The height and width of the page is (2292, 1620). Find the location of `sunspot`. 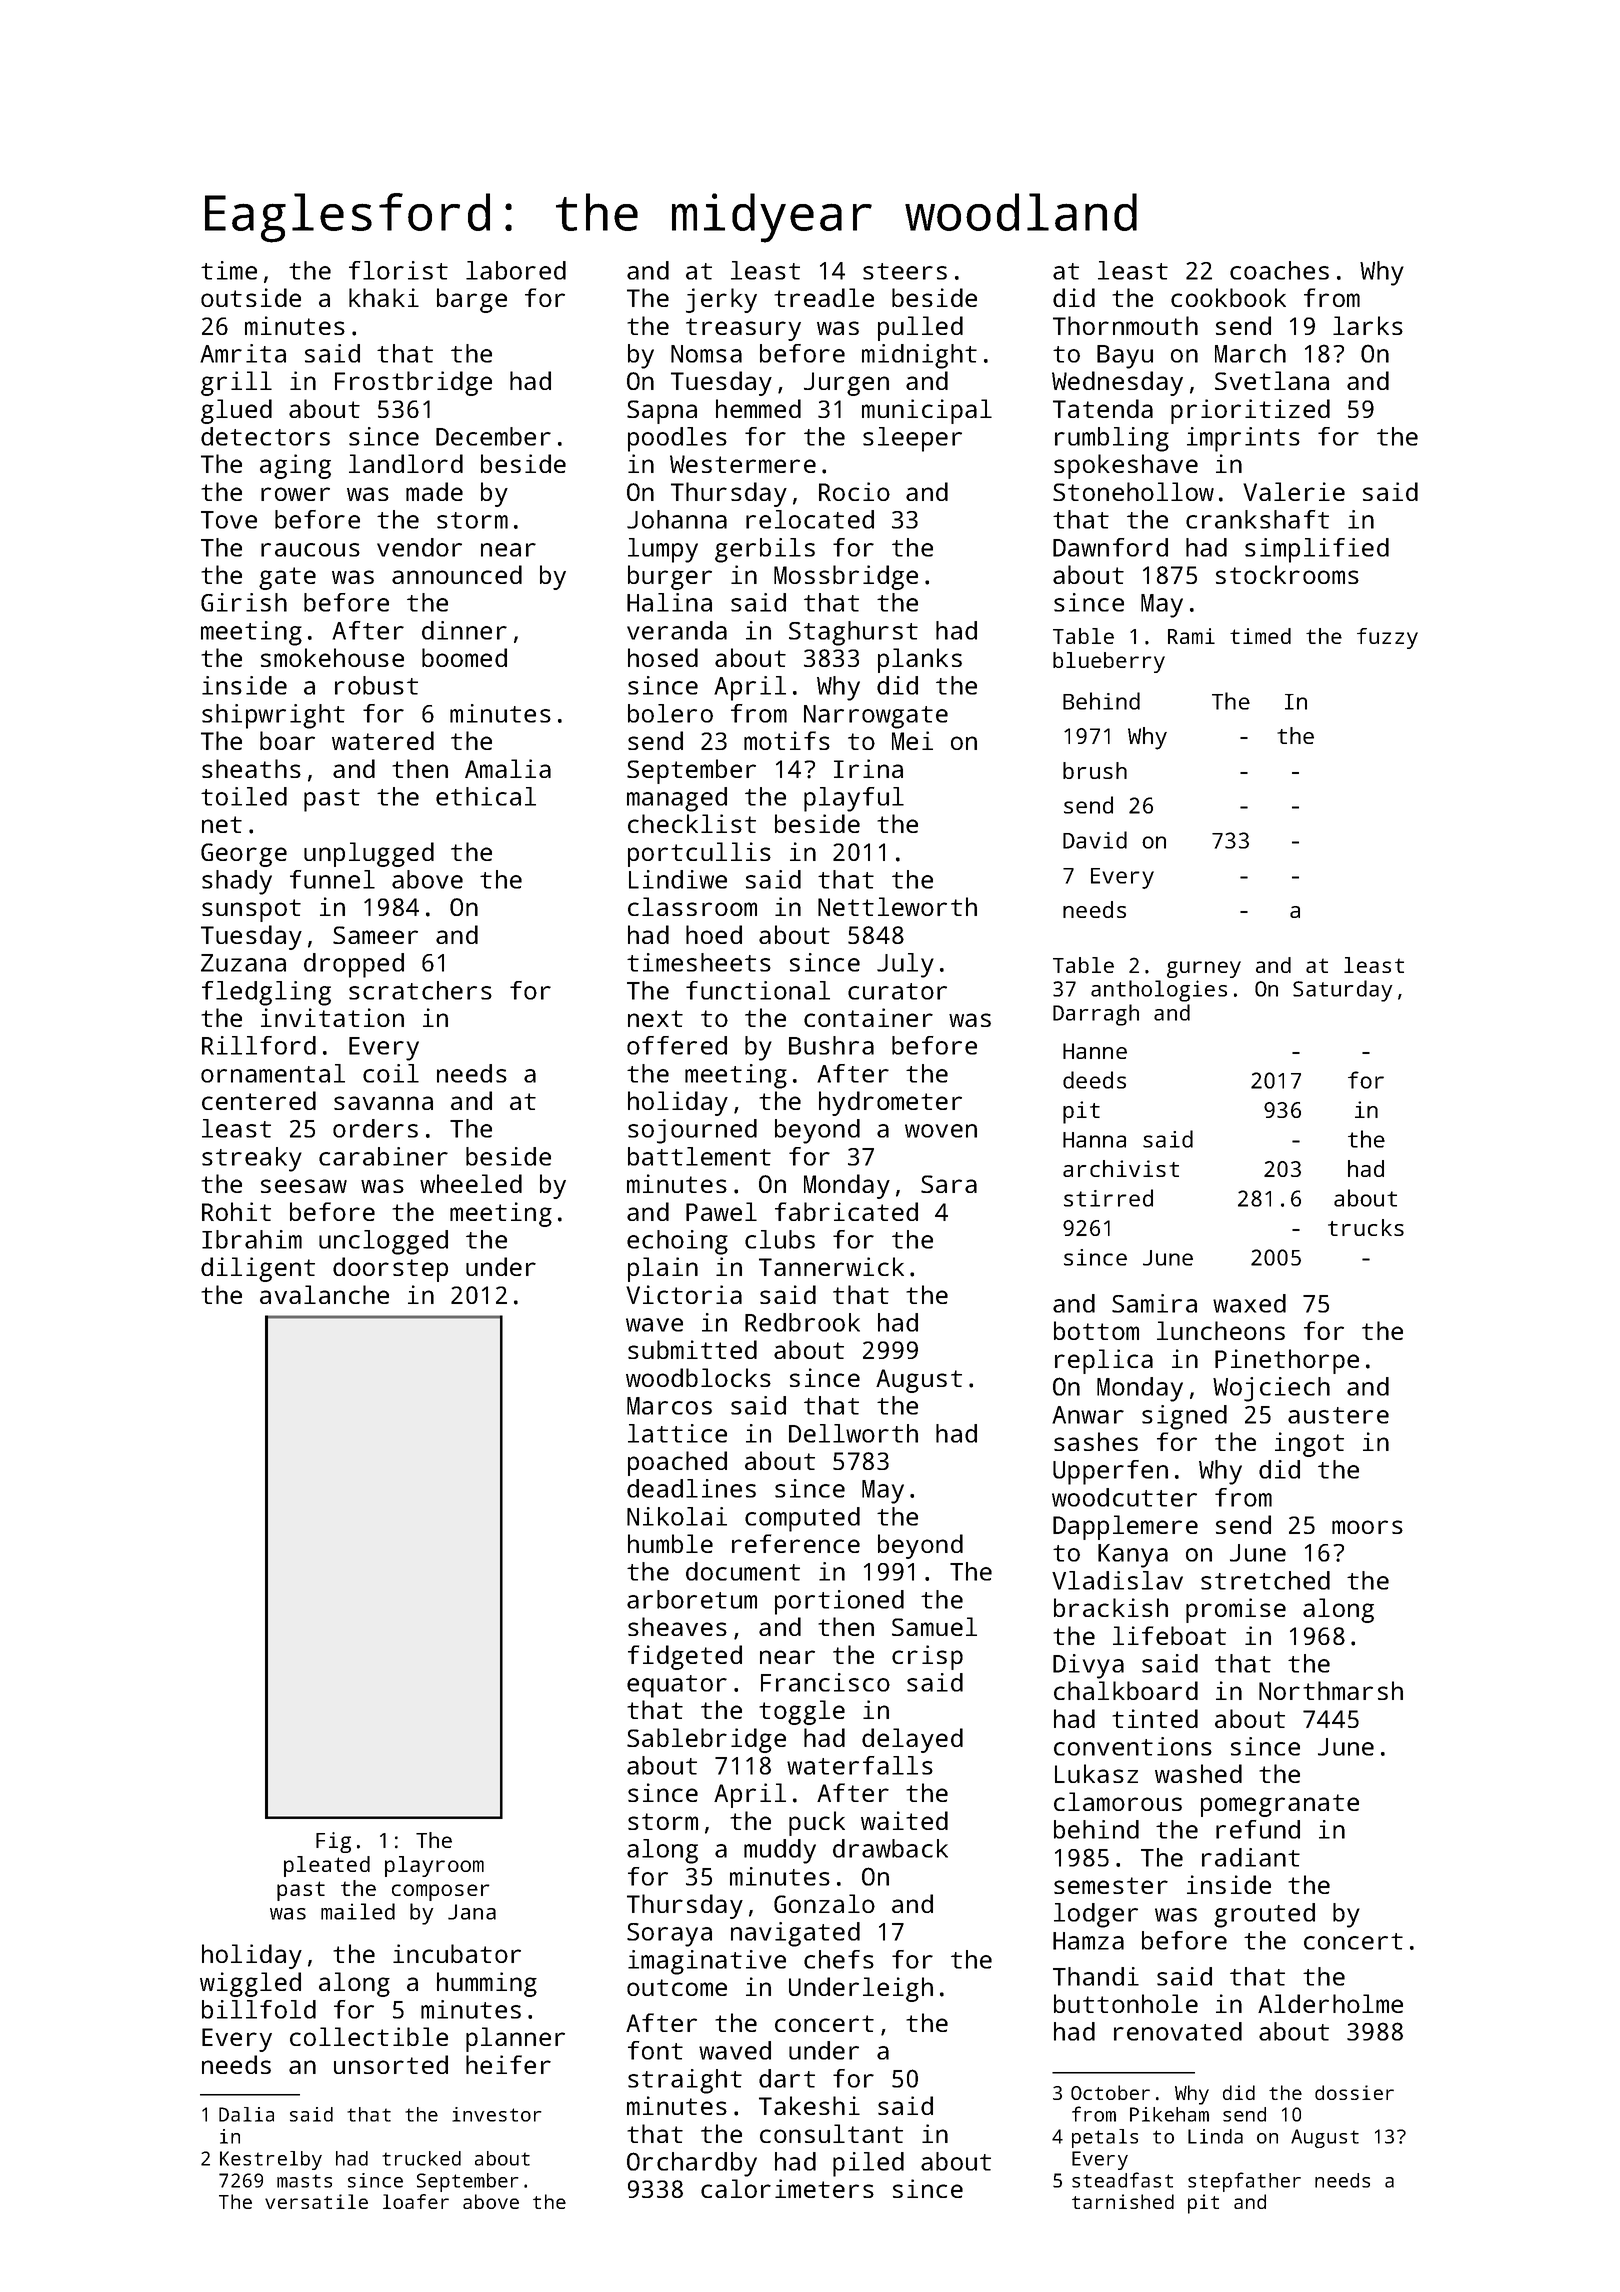

sunspot is located at coordinates (251, 910).
